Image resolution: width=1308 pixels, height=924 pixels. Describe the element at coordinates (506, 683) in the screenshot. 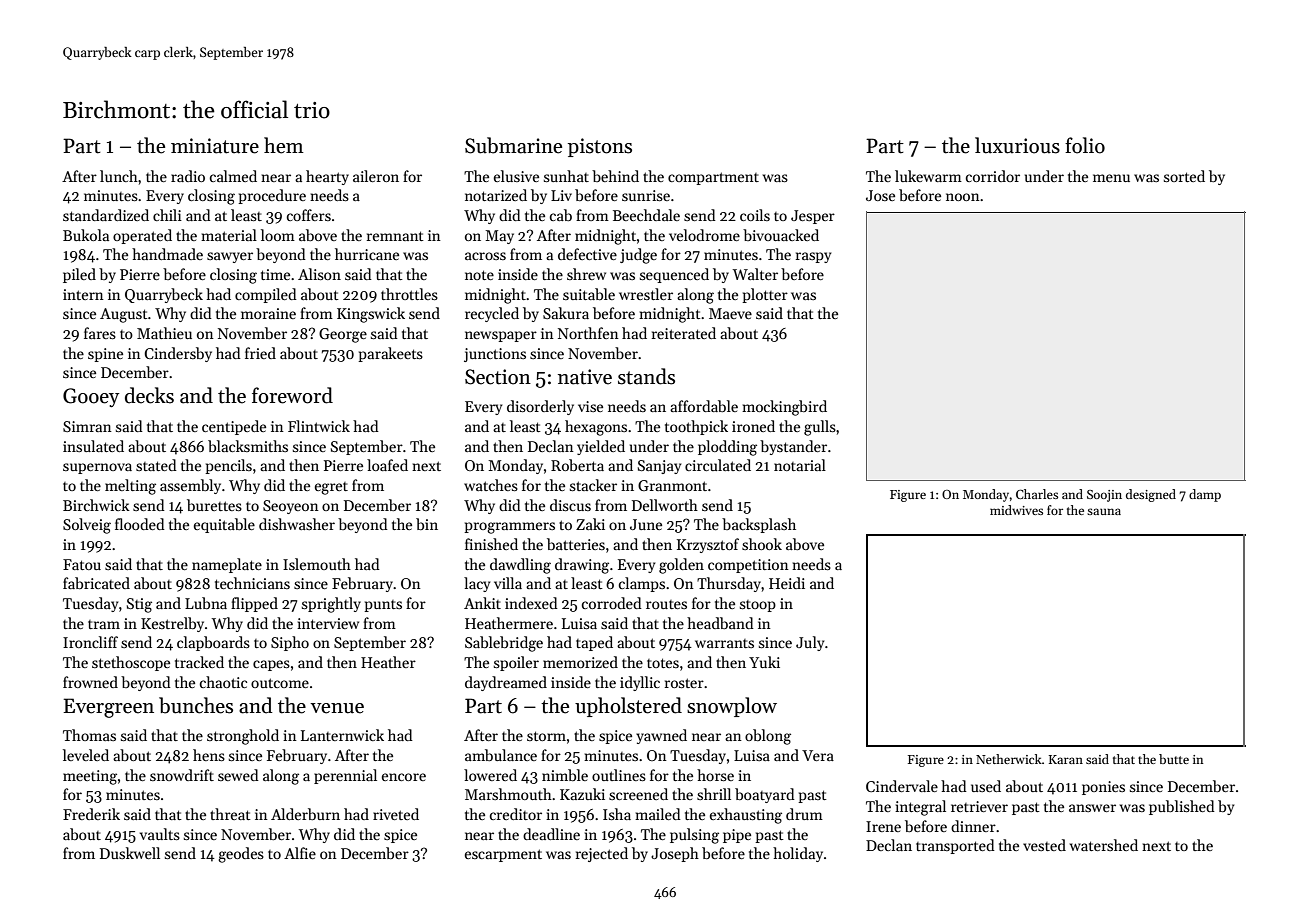

I see `daydreamed` at that location.
